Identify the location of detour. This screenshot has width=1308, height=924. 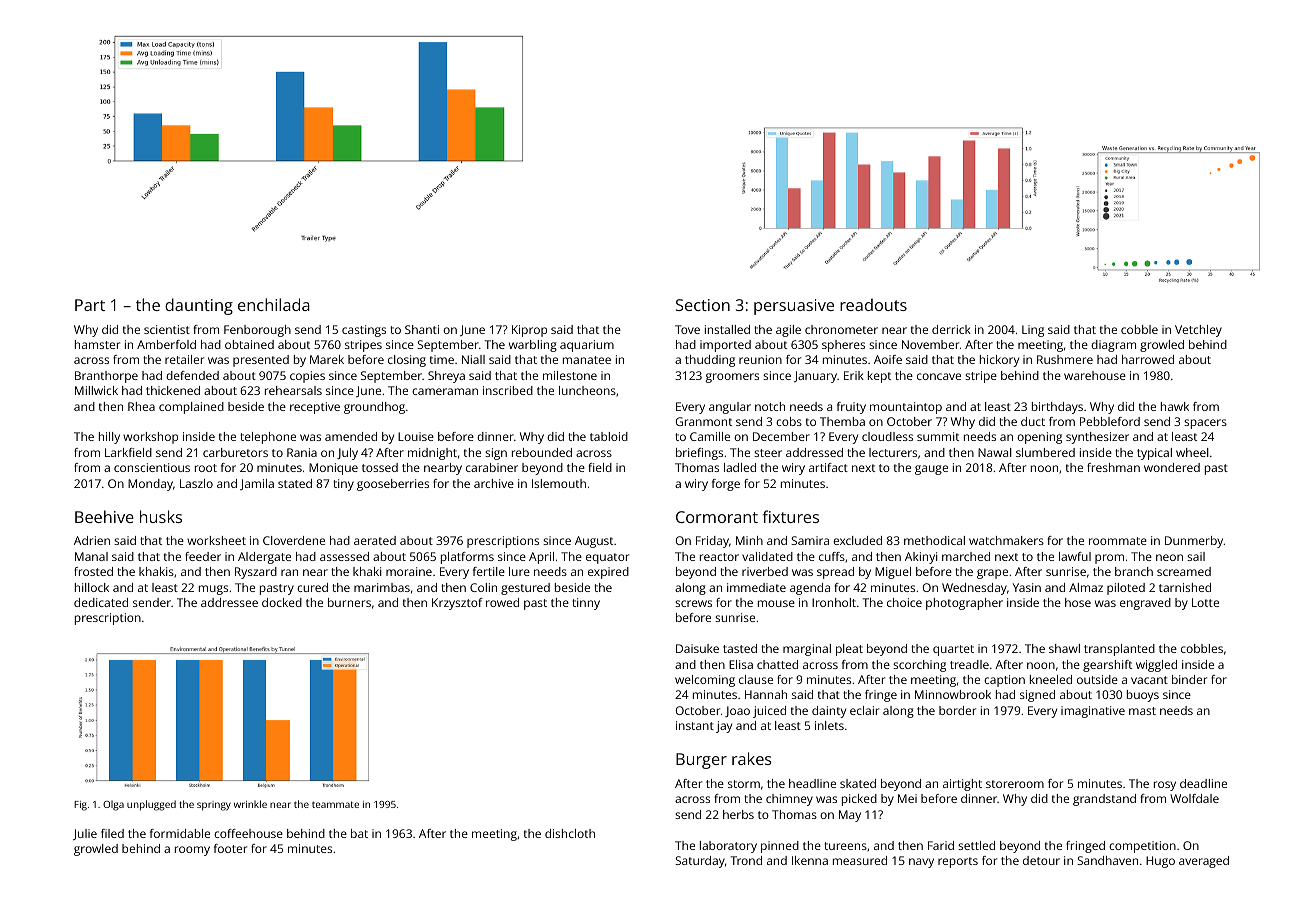
(1041, 860).
